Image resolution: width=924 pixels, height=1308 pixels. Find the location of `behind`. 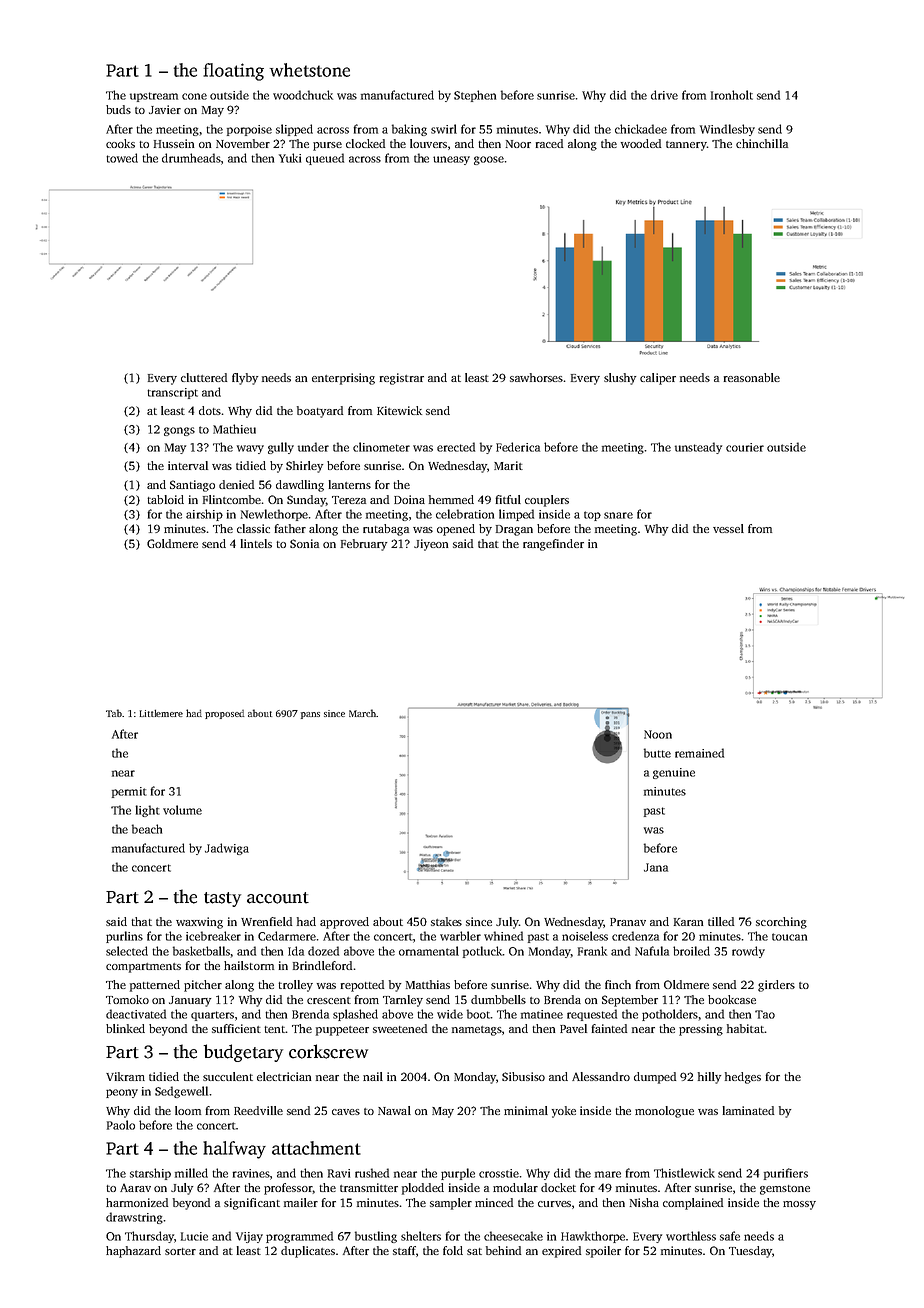

behind is located at coordinates (503, 1250).
